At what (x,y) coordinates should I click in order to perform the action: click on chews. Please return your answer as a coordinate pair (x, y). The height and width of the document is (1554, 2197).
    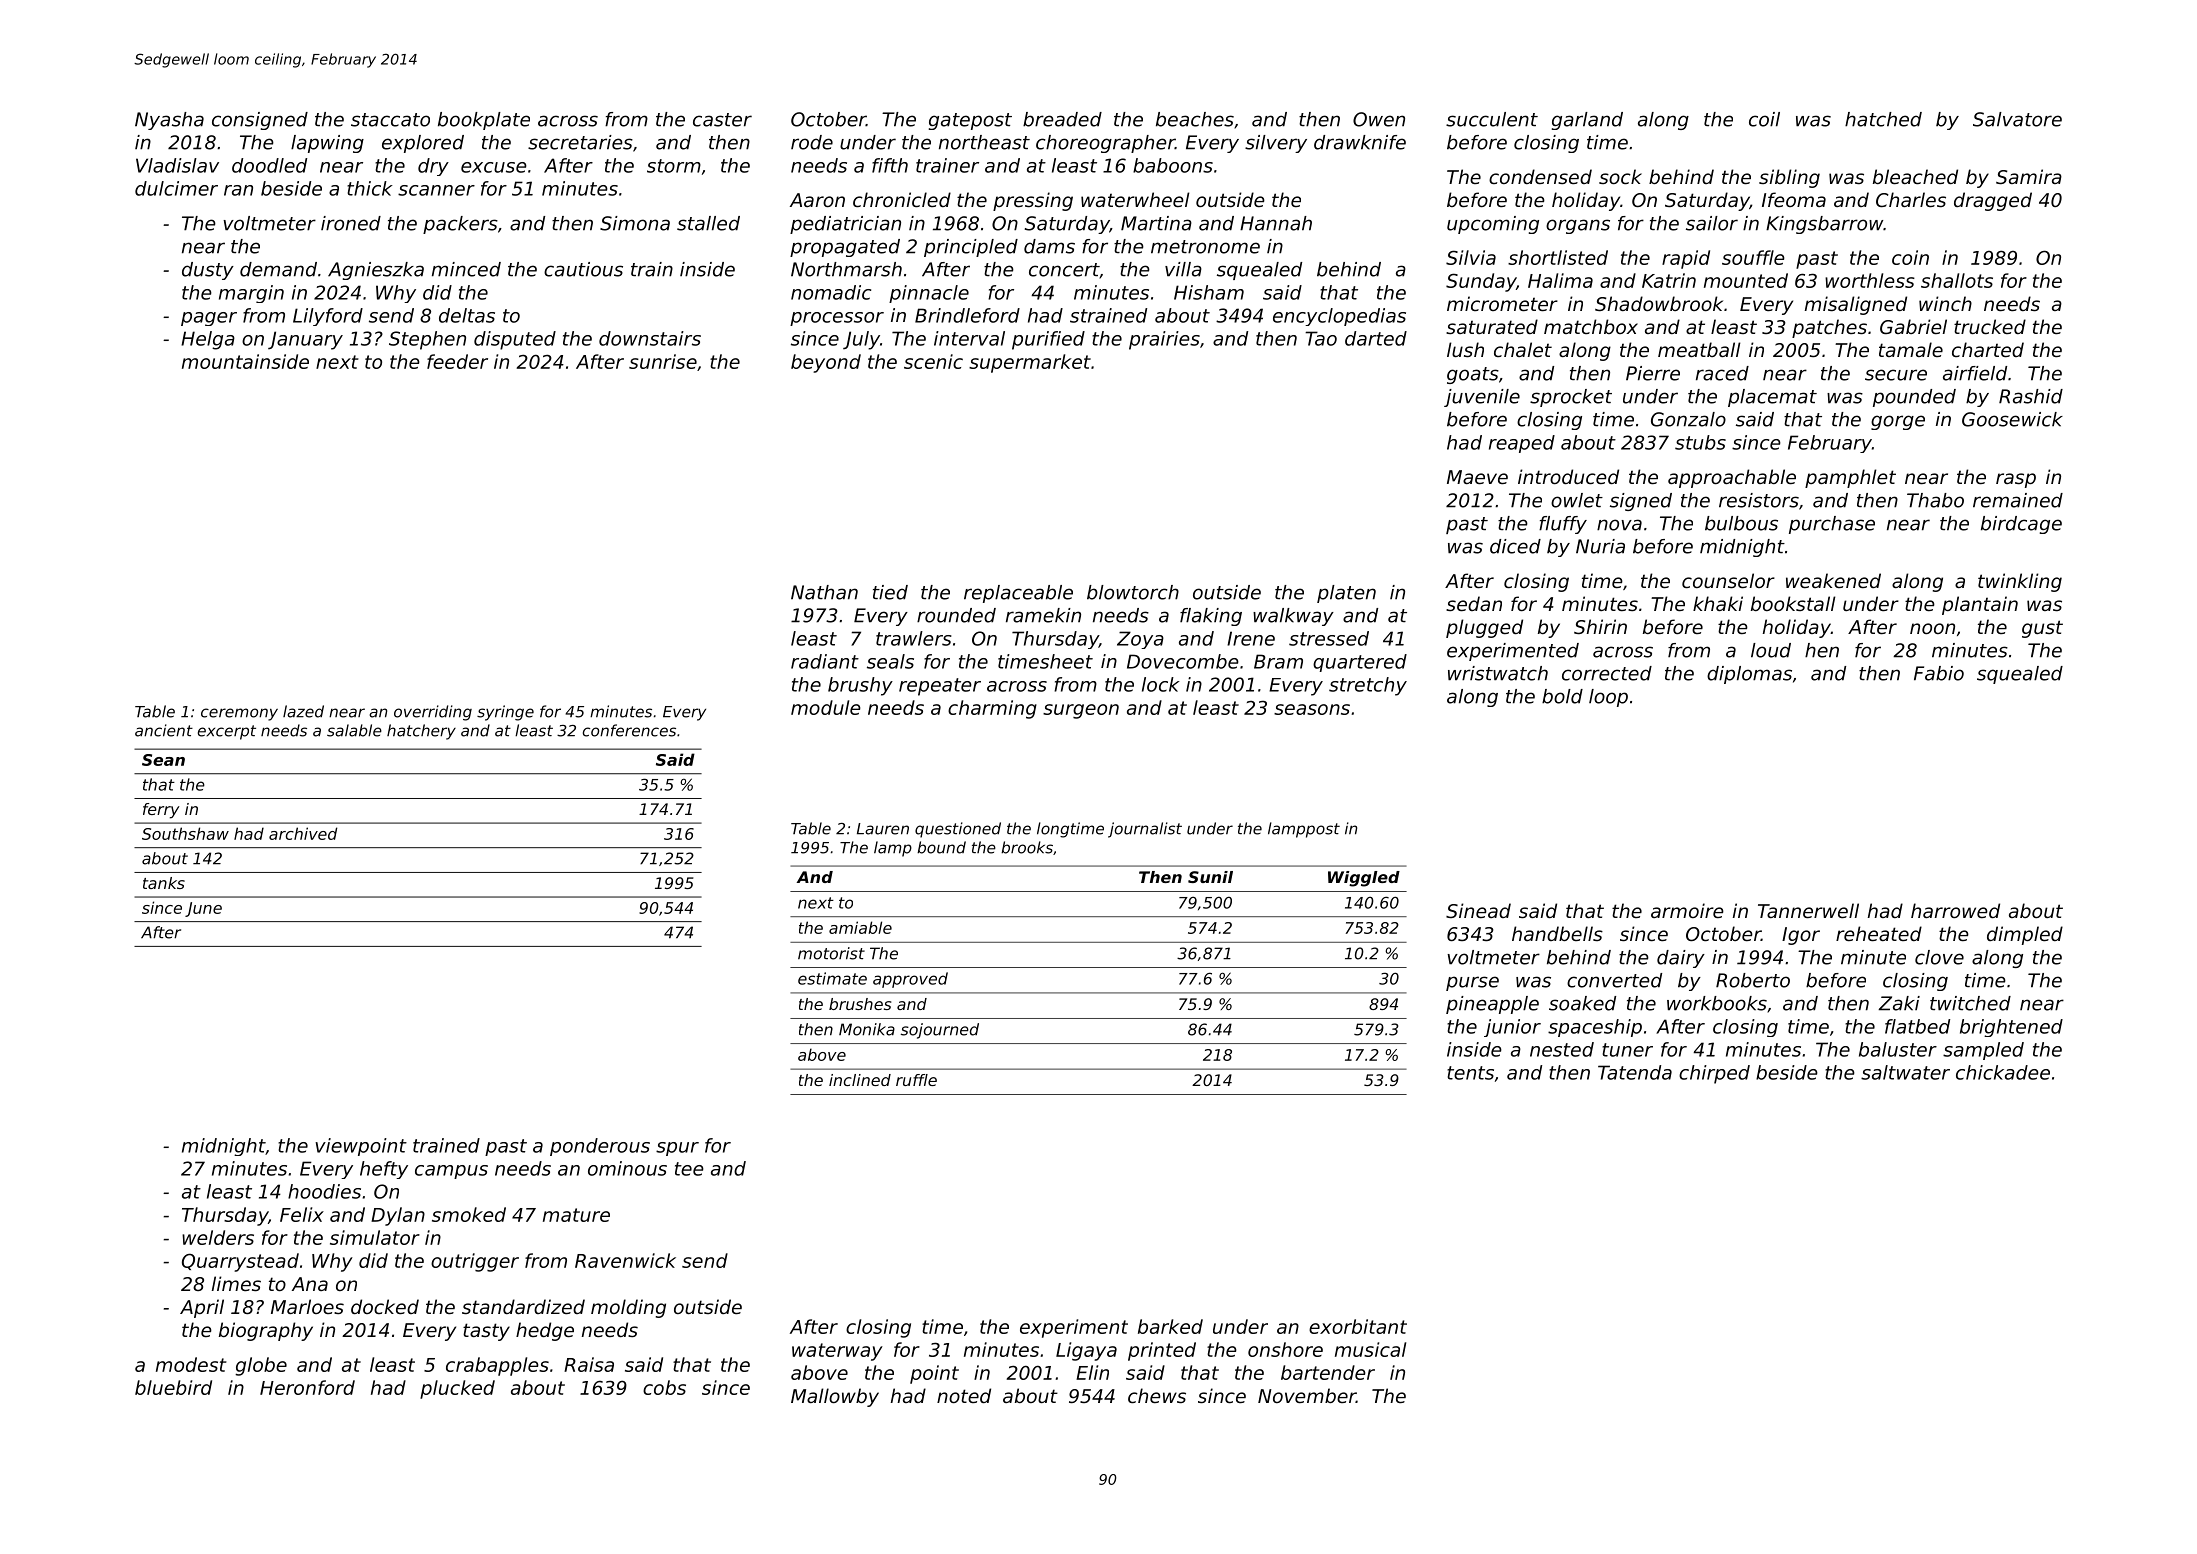
    Looking at the image, I should click on (1157, 1395).
